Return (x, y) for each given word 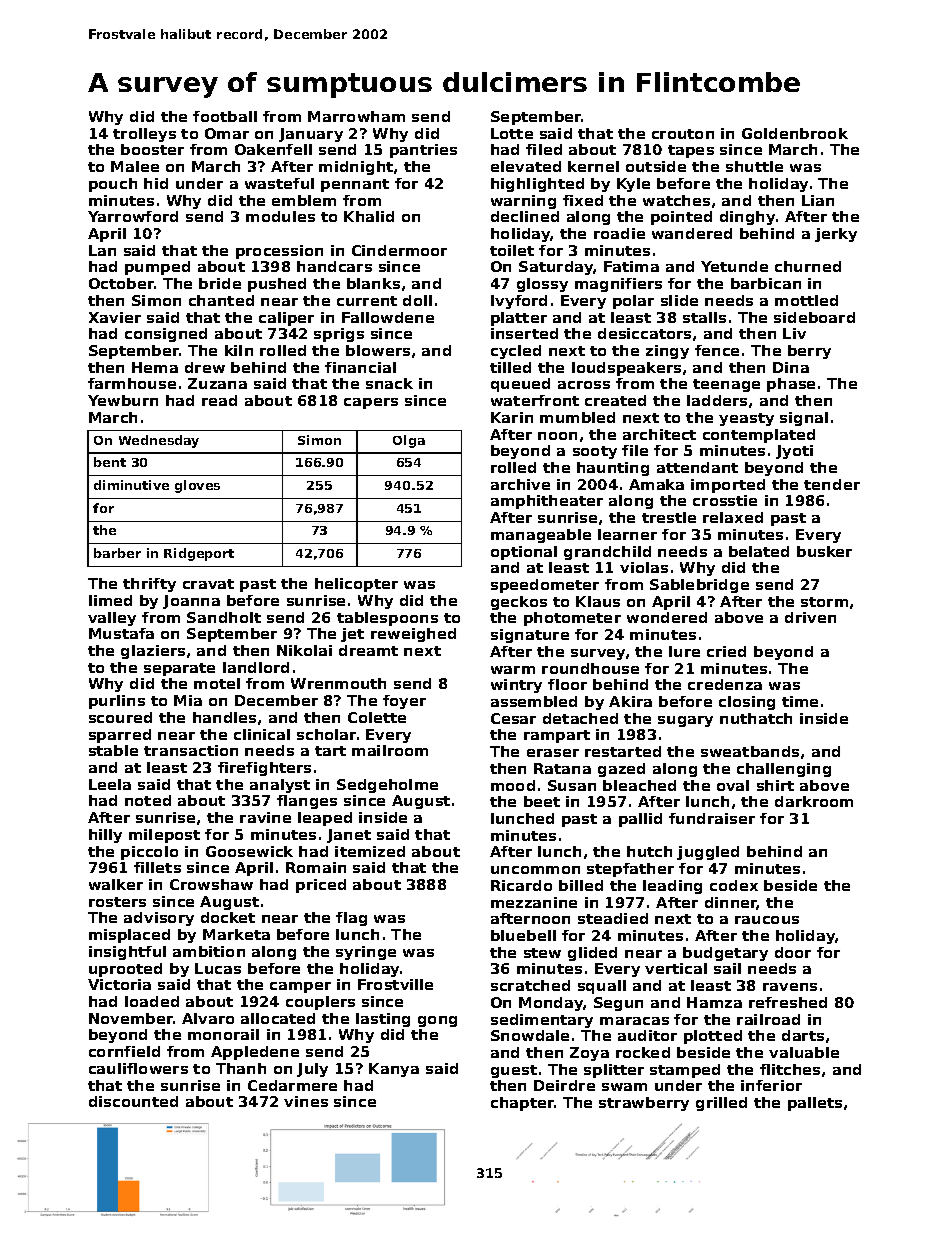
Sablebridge (699, 586)
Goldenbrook (795, 133)
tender (832, 484)
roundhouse (590, 668)
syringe (366, 953)
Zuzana (217, 383)
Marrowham (356, 116)
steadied (613, 918)
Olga (409, 441)
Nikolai (304, 650)
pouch (113, 185)
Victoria (119, 984)
